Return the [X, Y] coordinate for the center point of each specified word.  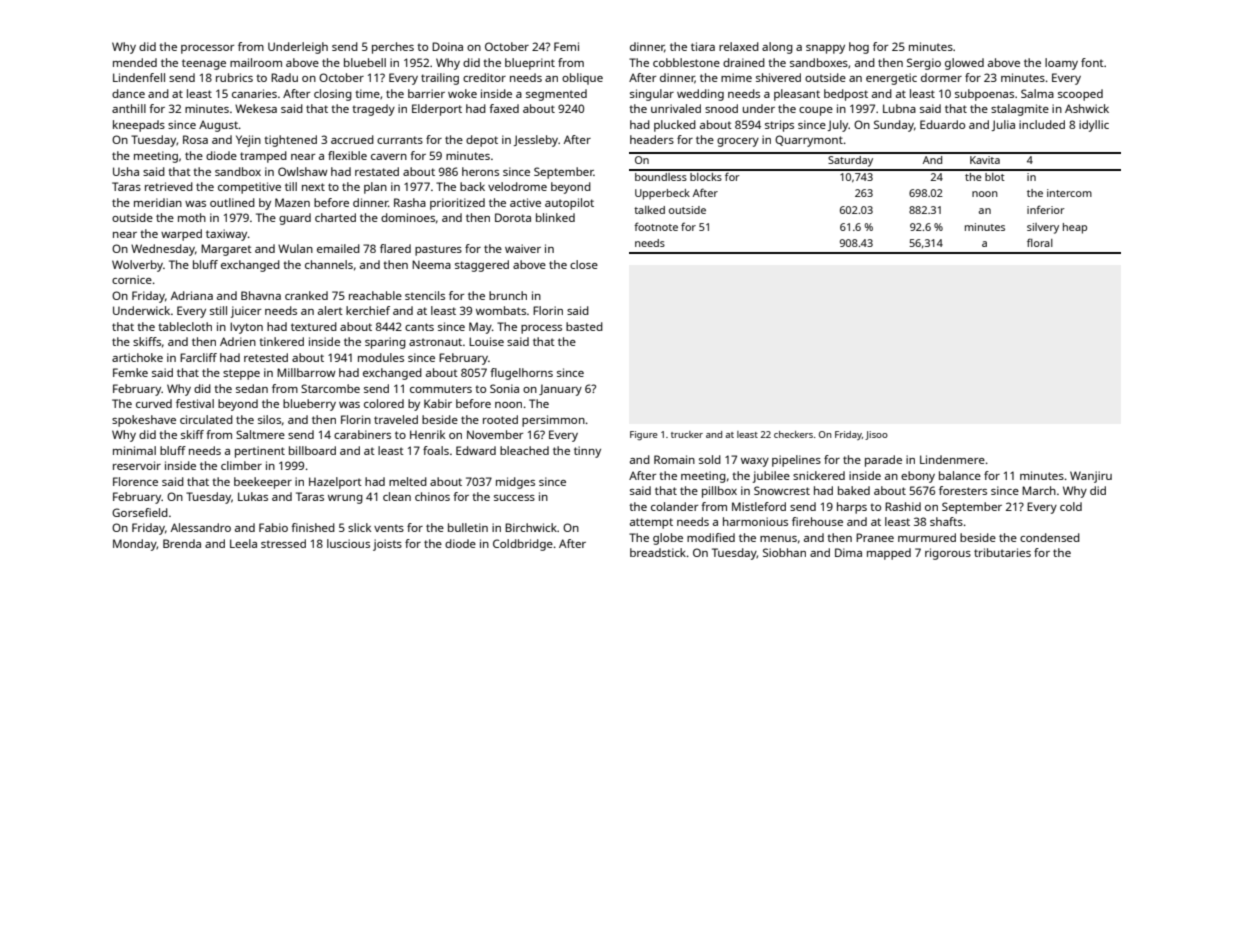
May [480, 328]
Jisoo [876, 435]
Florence [135, 481]
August [219, 126]
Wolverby [137, 266]
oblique [582, 79]
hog [859, 48]
